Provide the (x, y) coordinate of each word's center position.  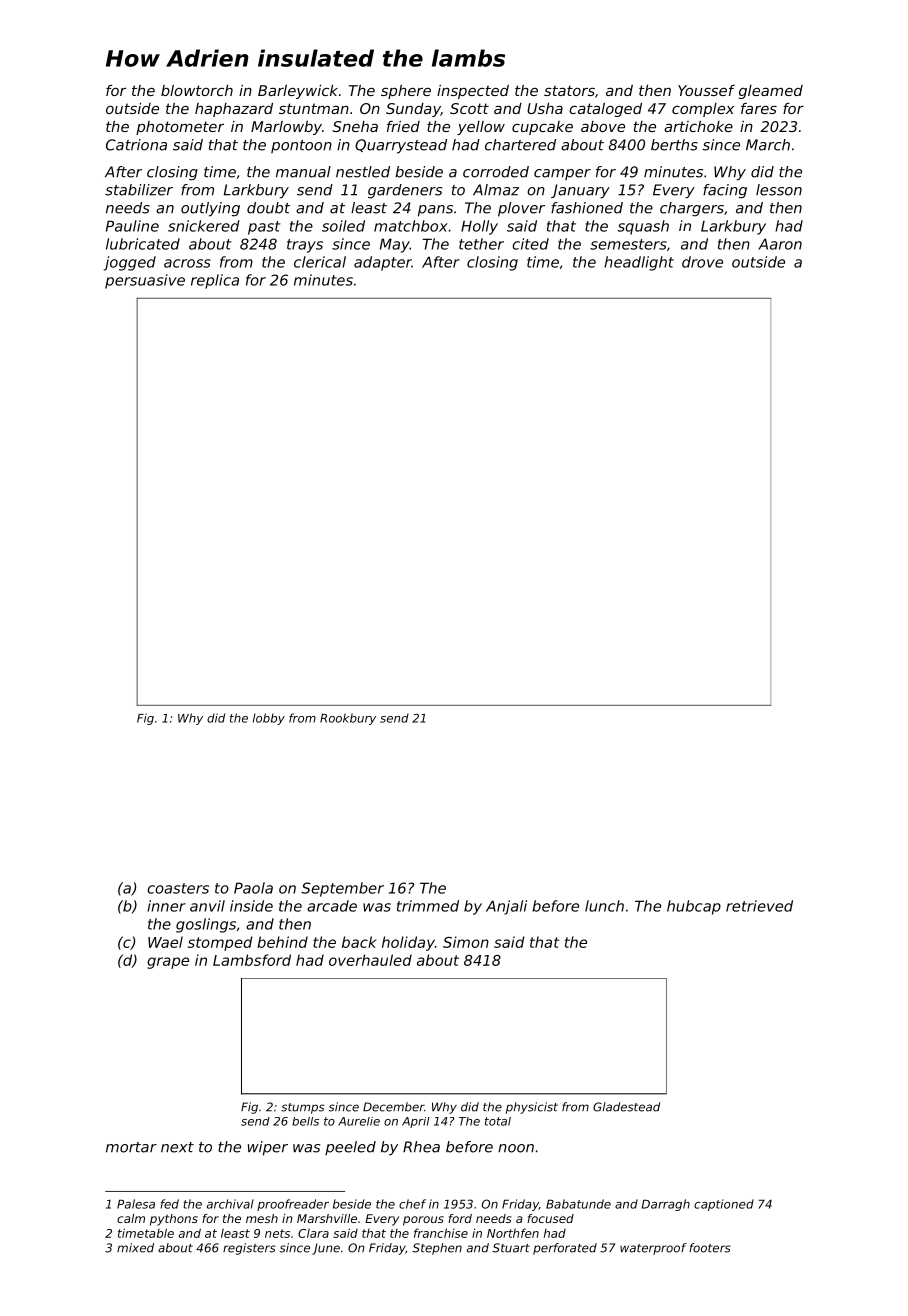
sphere (406, 92)
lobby (269, 719)
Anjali (506, 907)
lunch (604, 906)
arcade (332, 906)
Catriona (136, 145)
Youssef (706, 90)
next (177, 1147)
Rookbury (348, 719)
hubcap (694, 907)
